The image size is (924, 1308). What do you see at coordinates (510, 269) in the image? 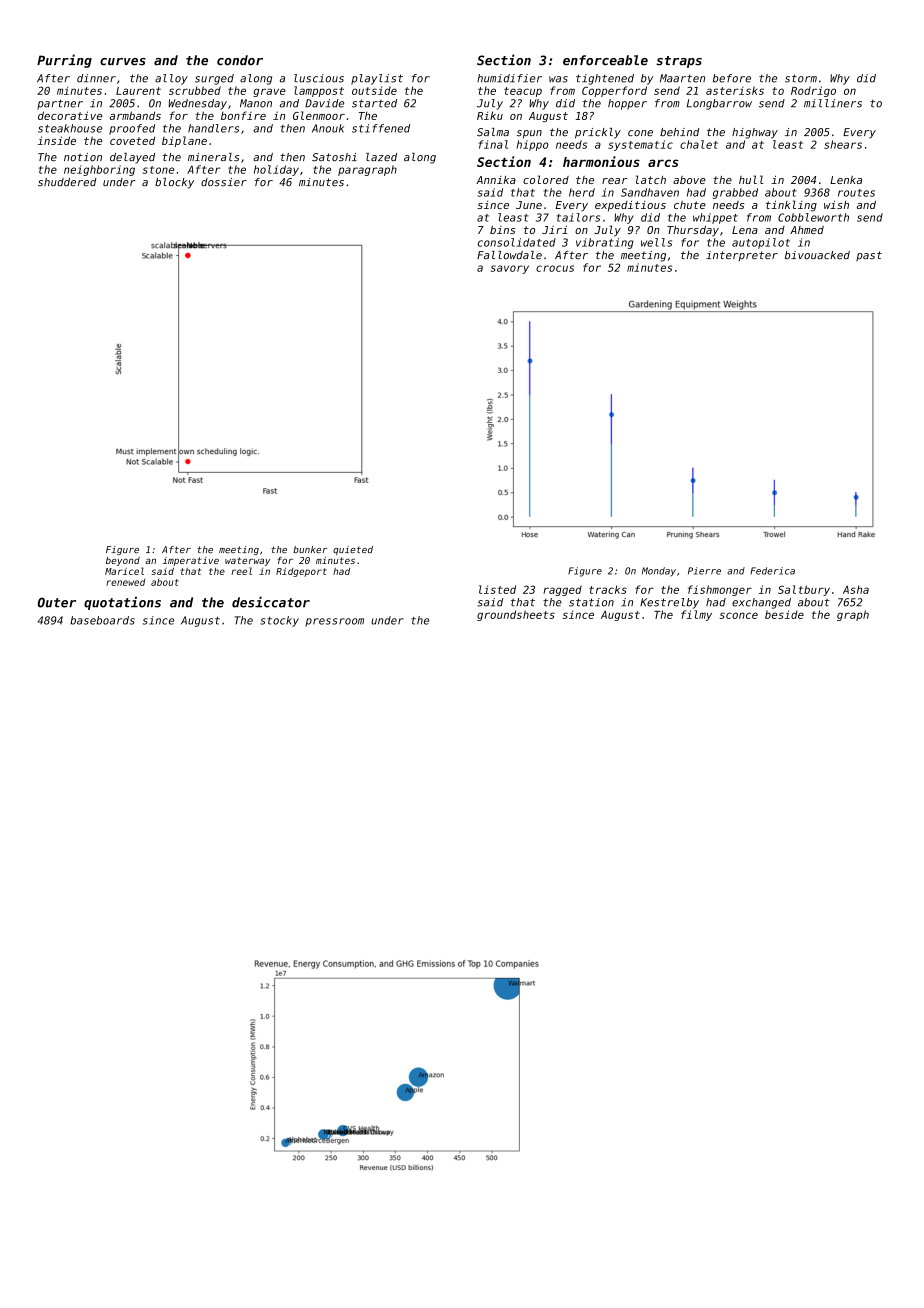
I see `savory` at bounding box center [510, 269].
